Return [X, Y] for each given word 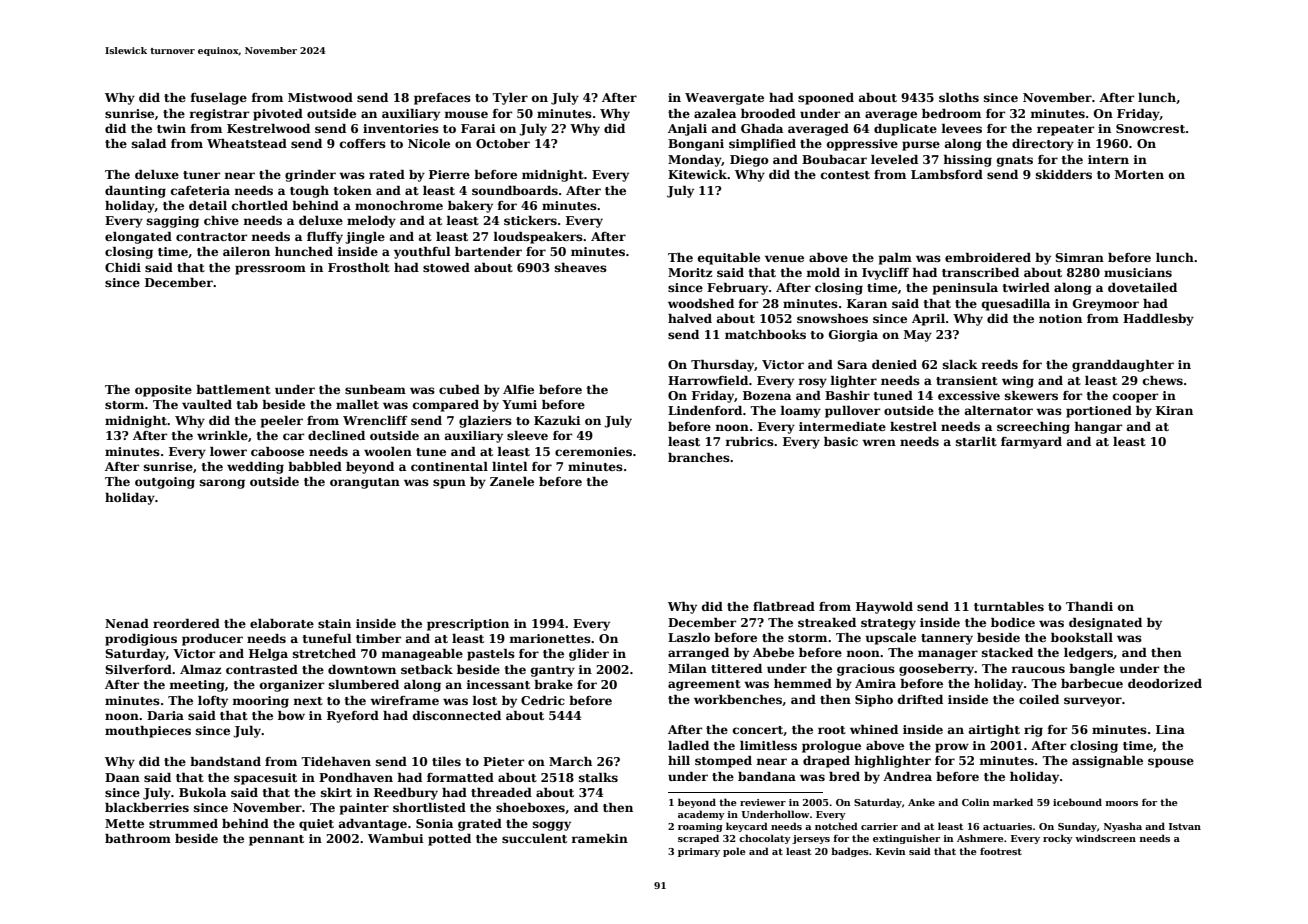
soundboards [515, 190]
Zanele [512, 481]
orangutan [365, 483]
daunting [135, 192]
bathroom [138, 838]
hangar [1098, 428]
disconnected [457, 715]
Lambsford [947, 174]
